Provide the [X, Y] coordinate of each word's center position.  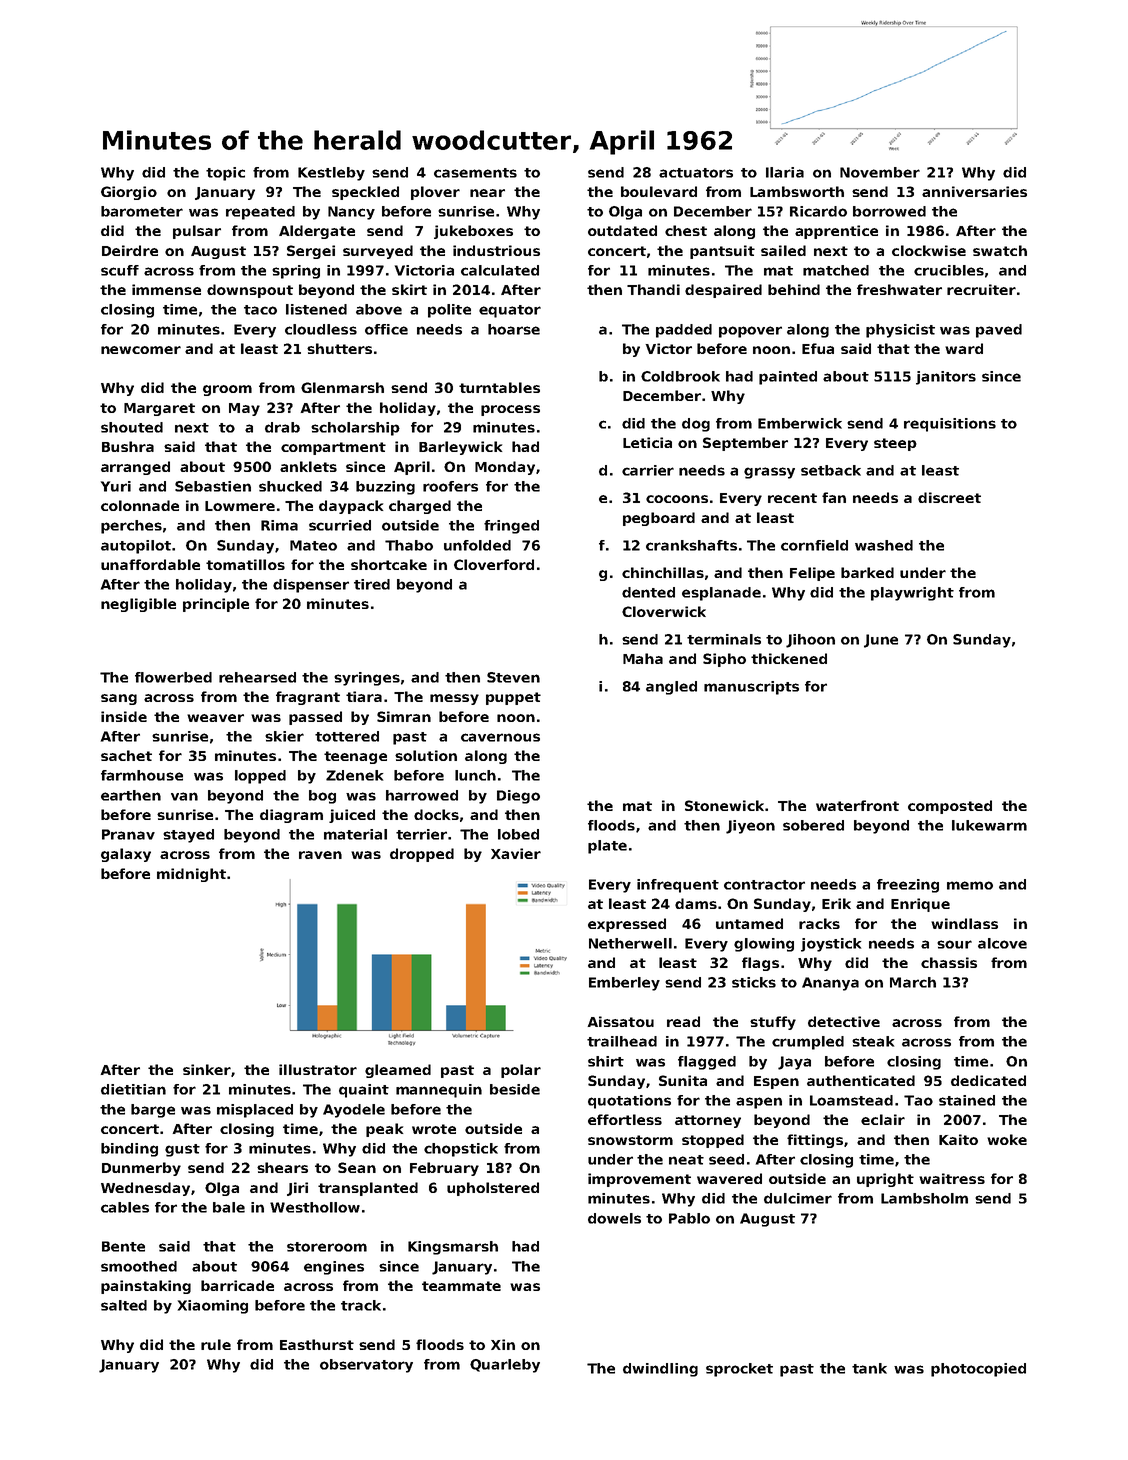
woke [1007, 1139]
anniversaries [974, 191]
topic [225, 174]
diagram [291, 816]
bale [229, 1207]
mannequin [439, 1091]
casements [475, 173]
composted [950, 807]
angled [671, 688]
